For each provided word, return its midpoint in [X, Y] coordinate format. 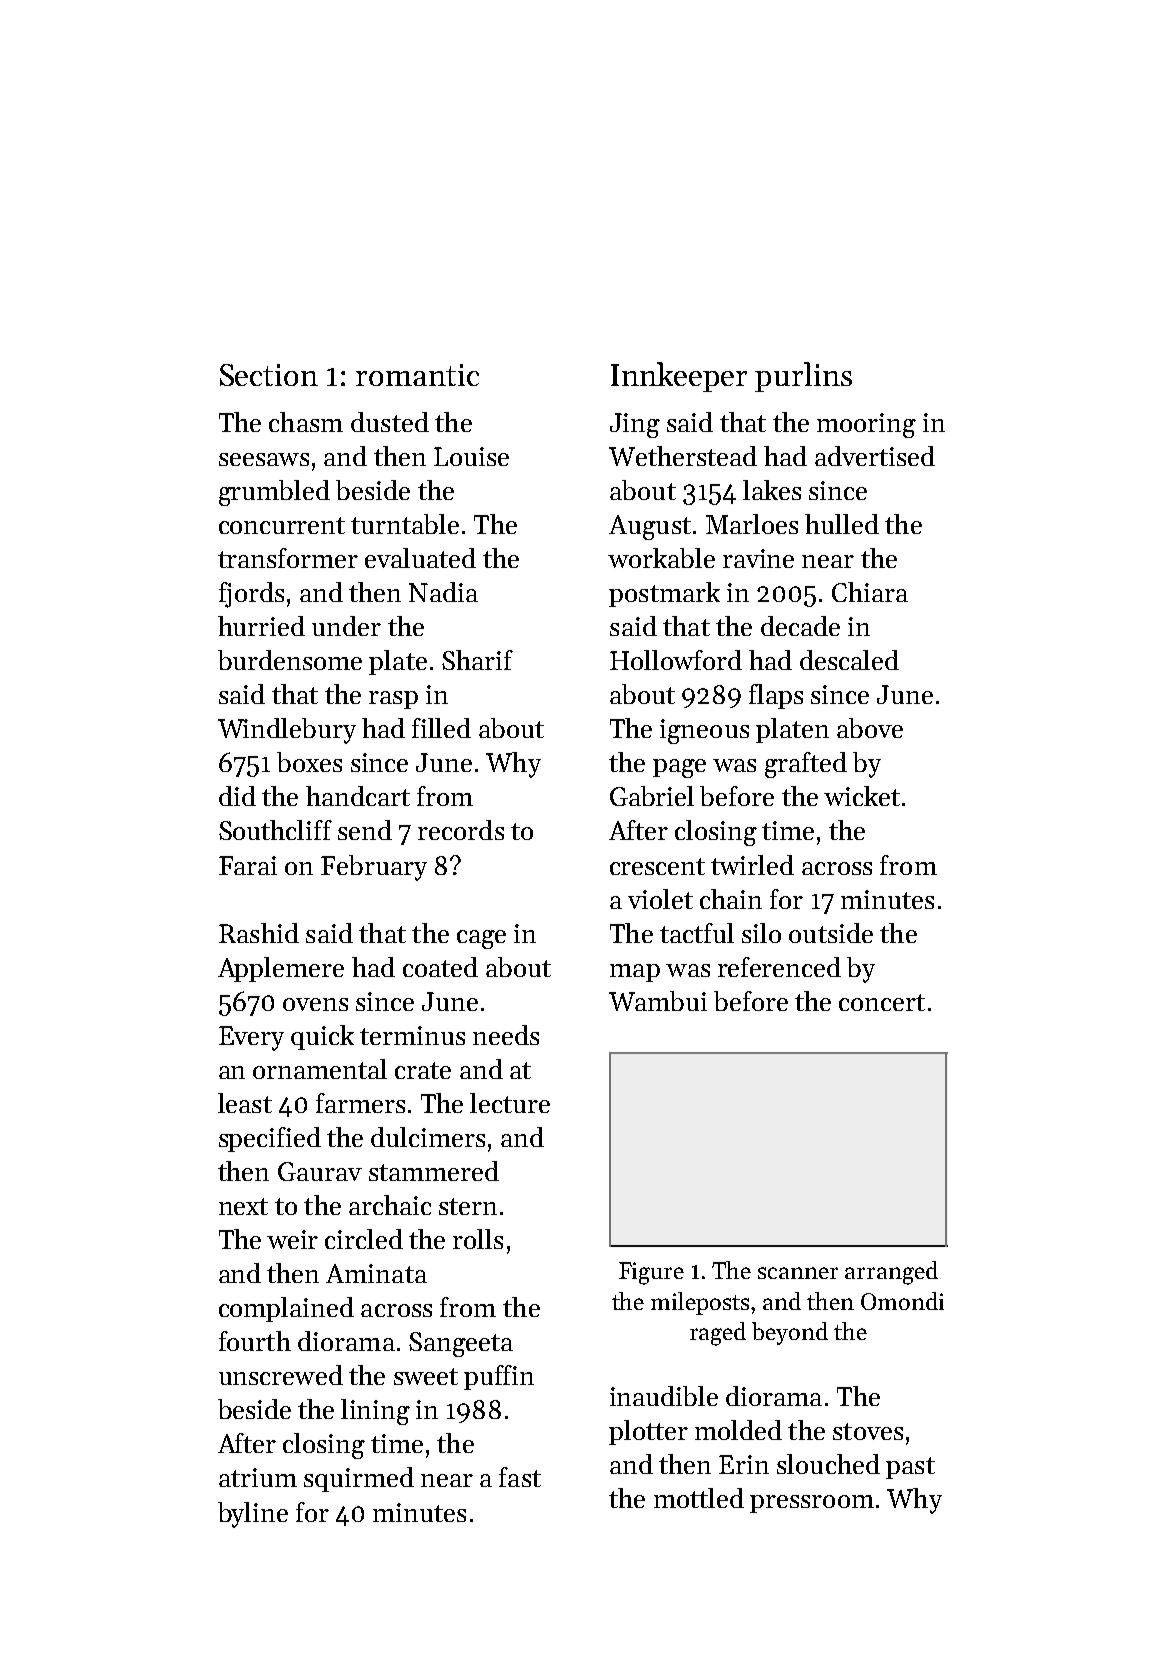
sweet [426, 1376]
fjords [251, 595]
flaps [776, 696]
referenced [779, 967]
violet [660, 899]
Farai [248, 865]
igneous [704, 731]
